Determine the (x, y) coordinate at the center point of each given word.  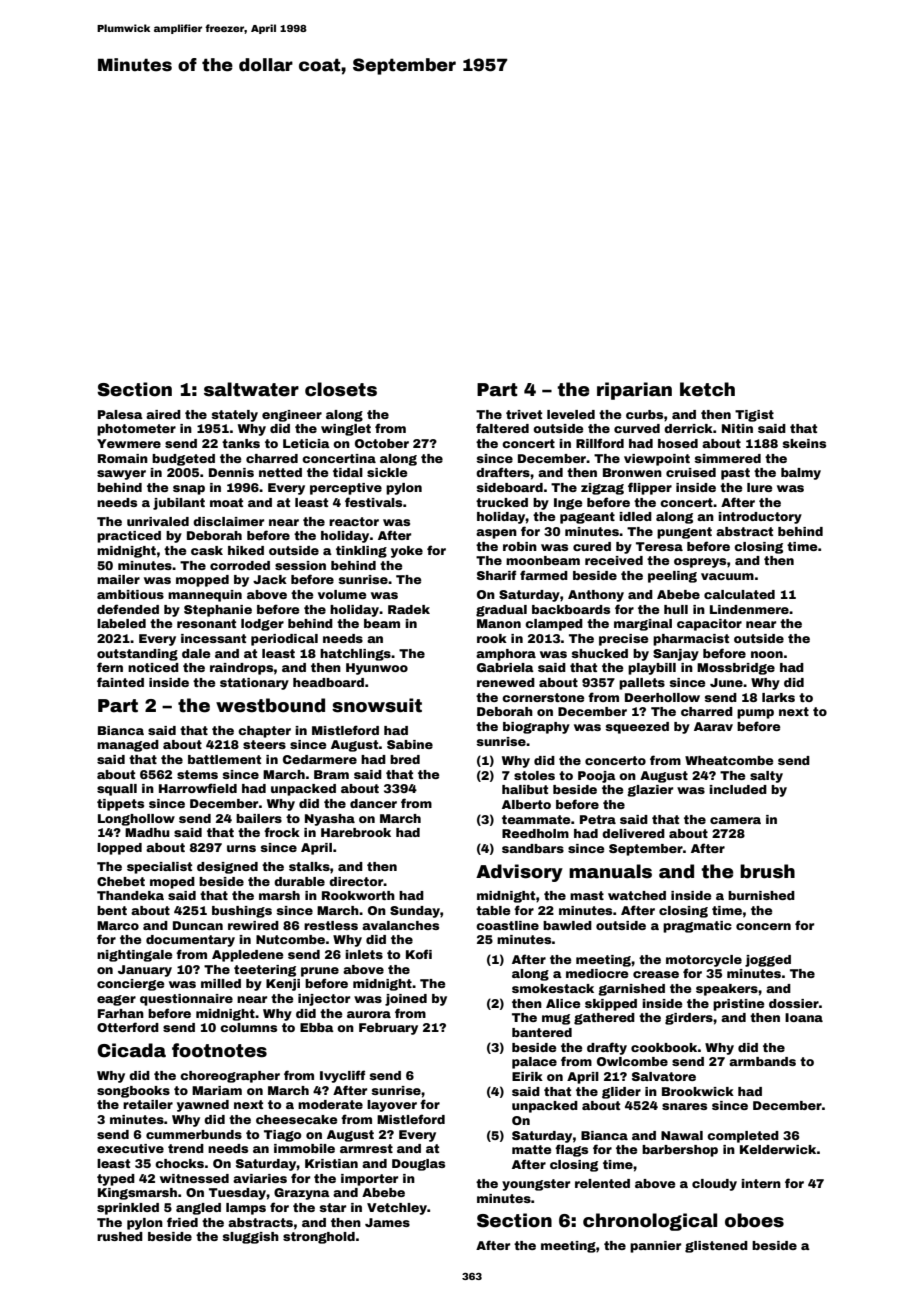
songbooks (133, 1092)
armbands (762, 1061)
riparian (634, 391)
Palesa (120, 414)
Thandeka (130, 895)
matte (532, 1149)
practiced (129, 537)
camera (735, 820)
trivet (524, 414)
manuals (610, 871)
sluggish (251, 1238)
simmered (728, 458)
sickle (387, 472)
